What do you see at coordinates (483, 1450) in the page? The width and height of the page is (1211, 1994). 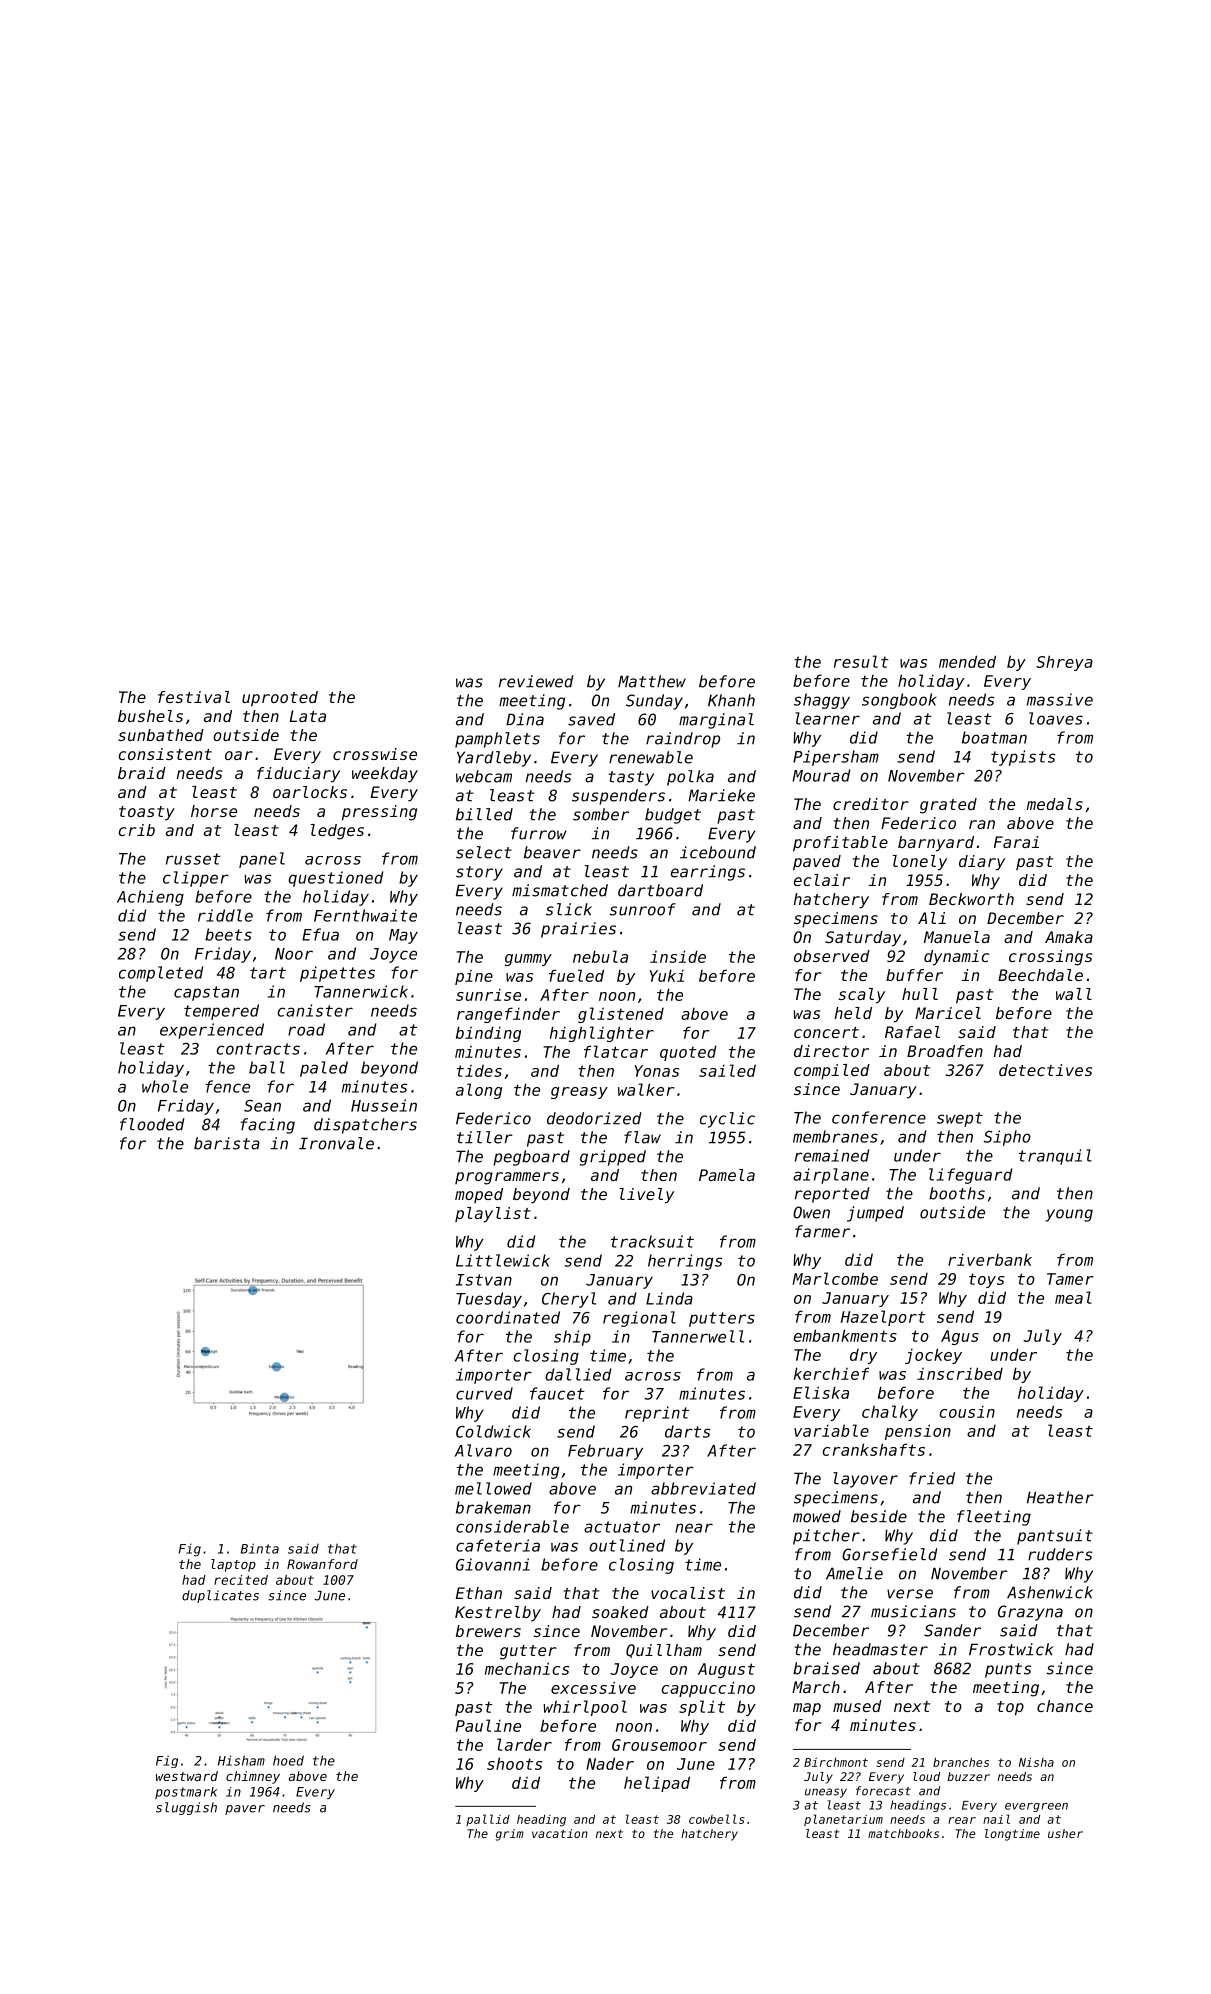 I see `Alvaro` at bounding box center [483, 1450].
